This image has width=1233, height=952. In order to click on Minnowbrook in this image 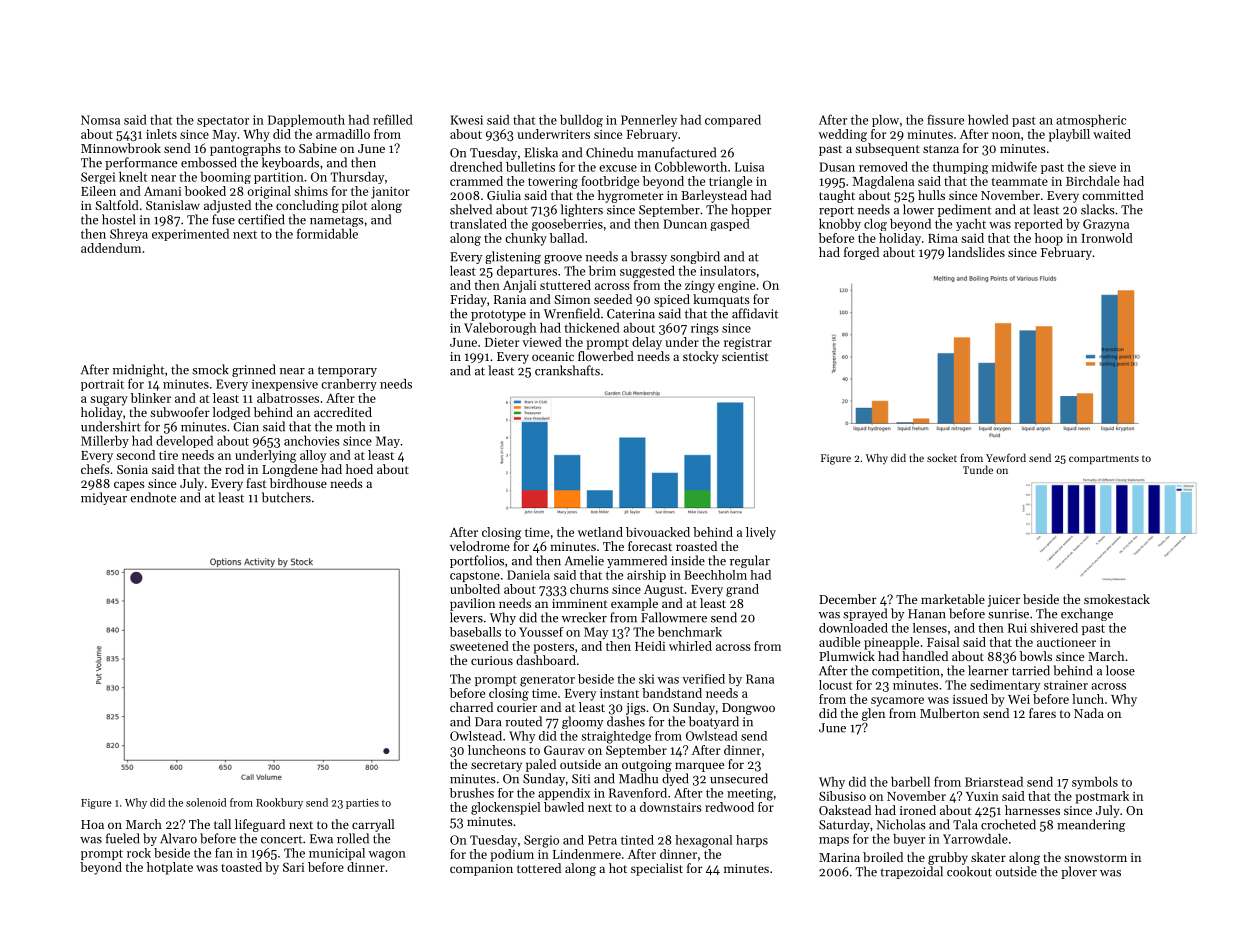, I will do `click(121, 148)`.
